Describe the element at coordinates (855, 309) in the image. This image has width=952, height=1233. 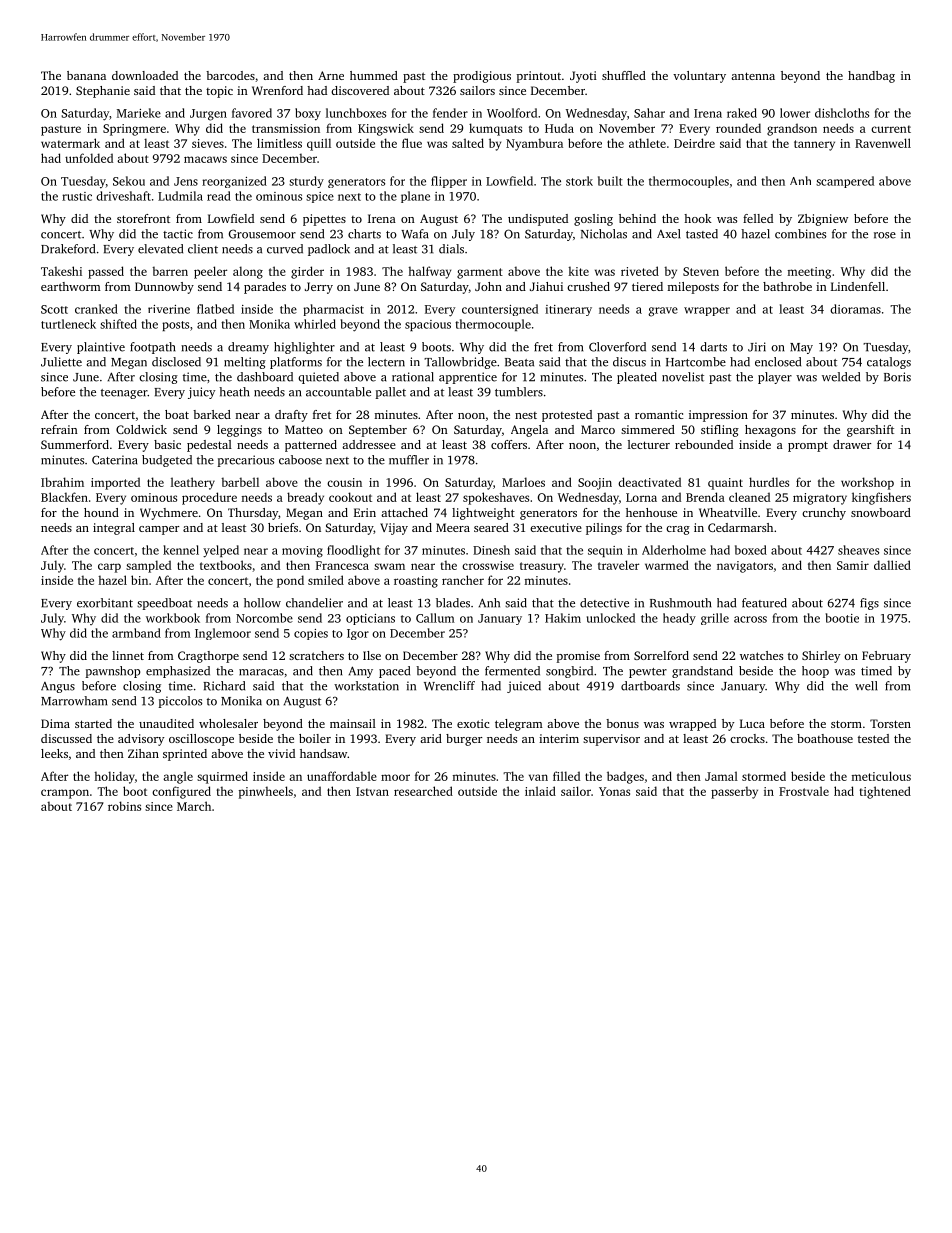
I see `dioramas` at that location.
